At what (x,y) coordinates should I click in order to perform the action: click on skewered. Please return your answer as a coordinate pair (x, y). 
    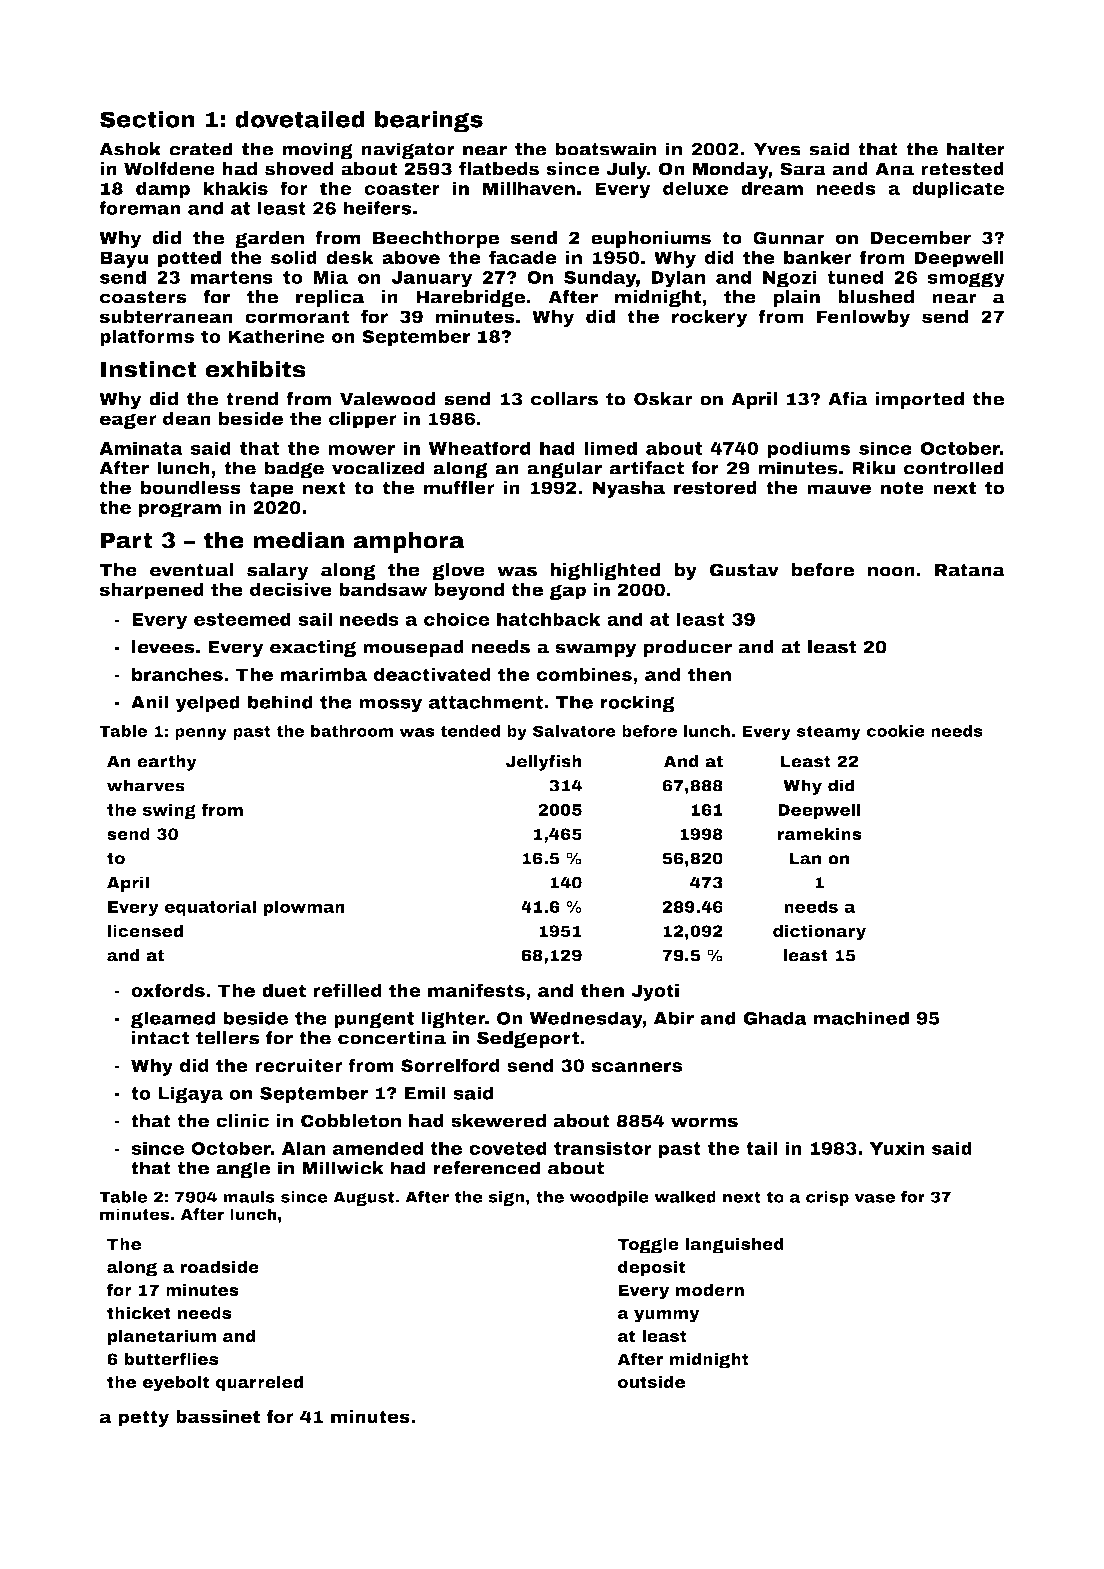
    Looking at the image, I should click on (498, 1121).
